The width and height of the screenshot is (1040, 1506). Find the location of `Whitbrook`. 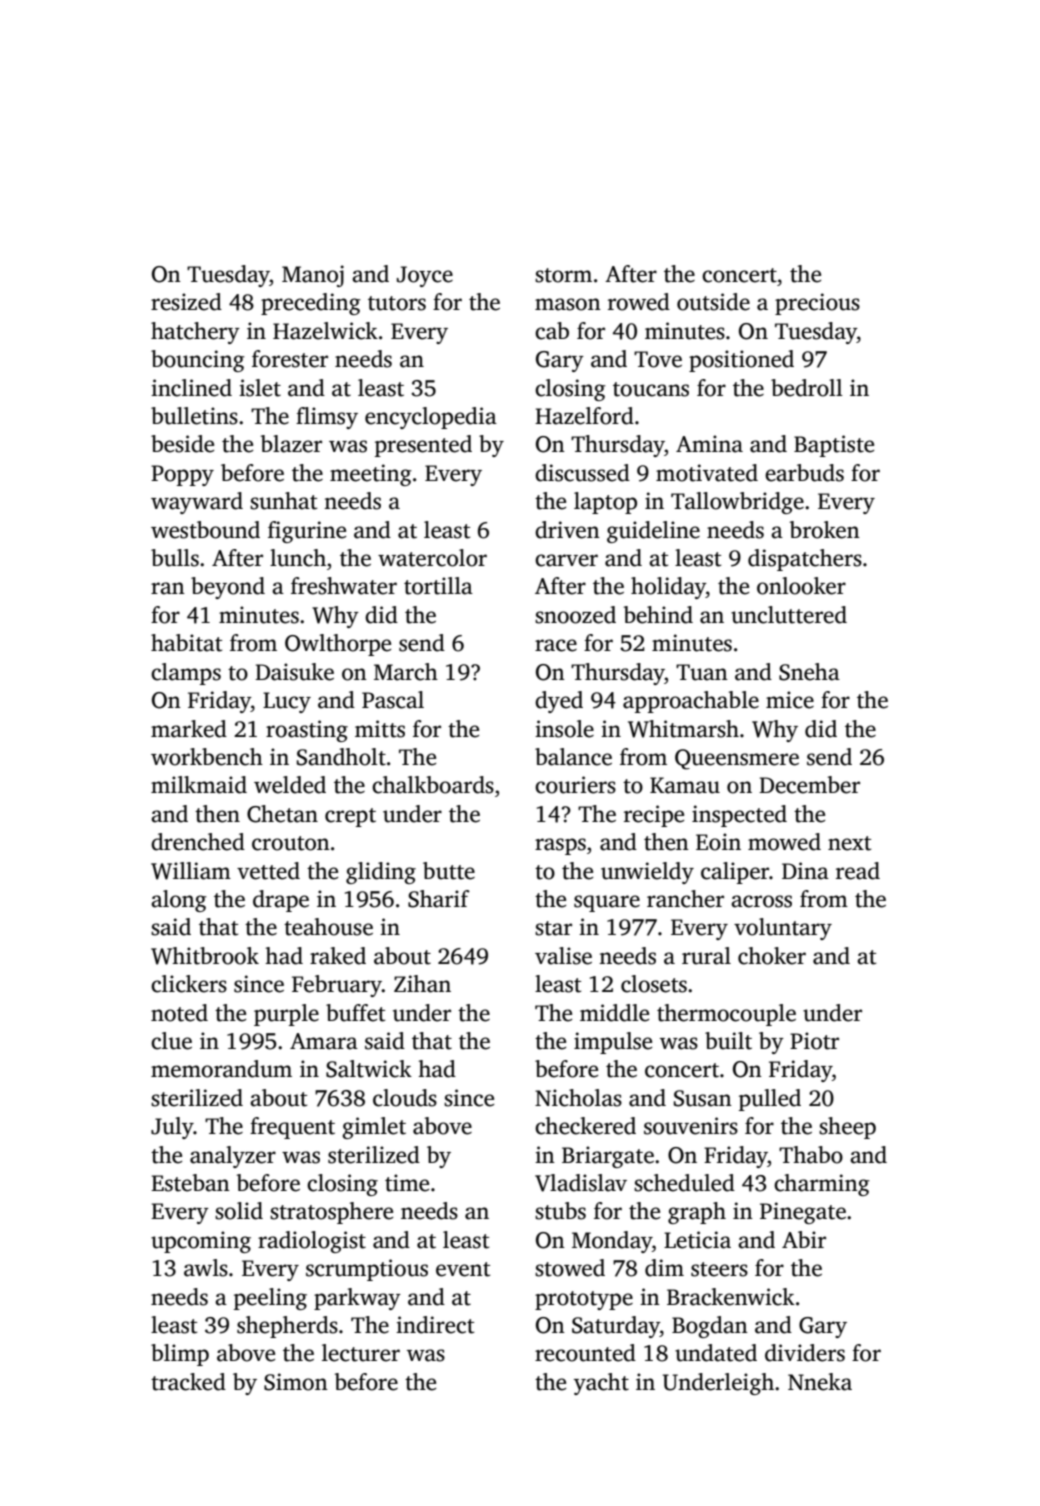

Whitbrook is located at coordinates (205, 956).
